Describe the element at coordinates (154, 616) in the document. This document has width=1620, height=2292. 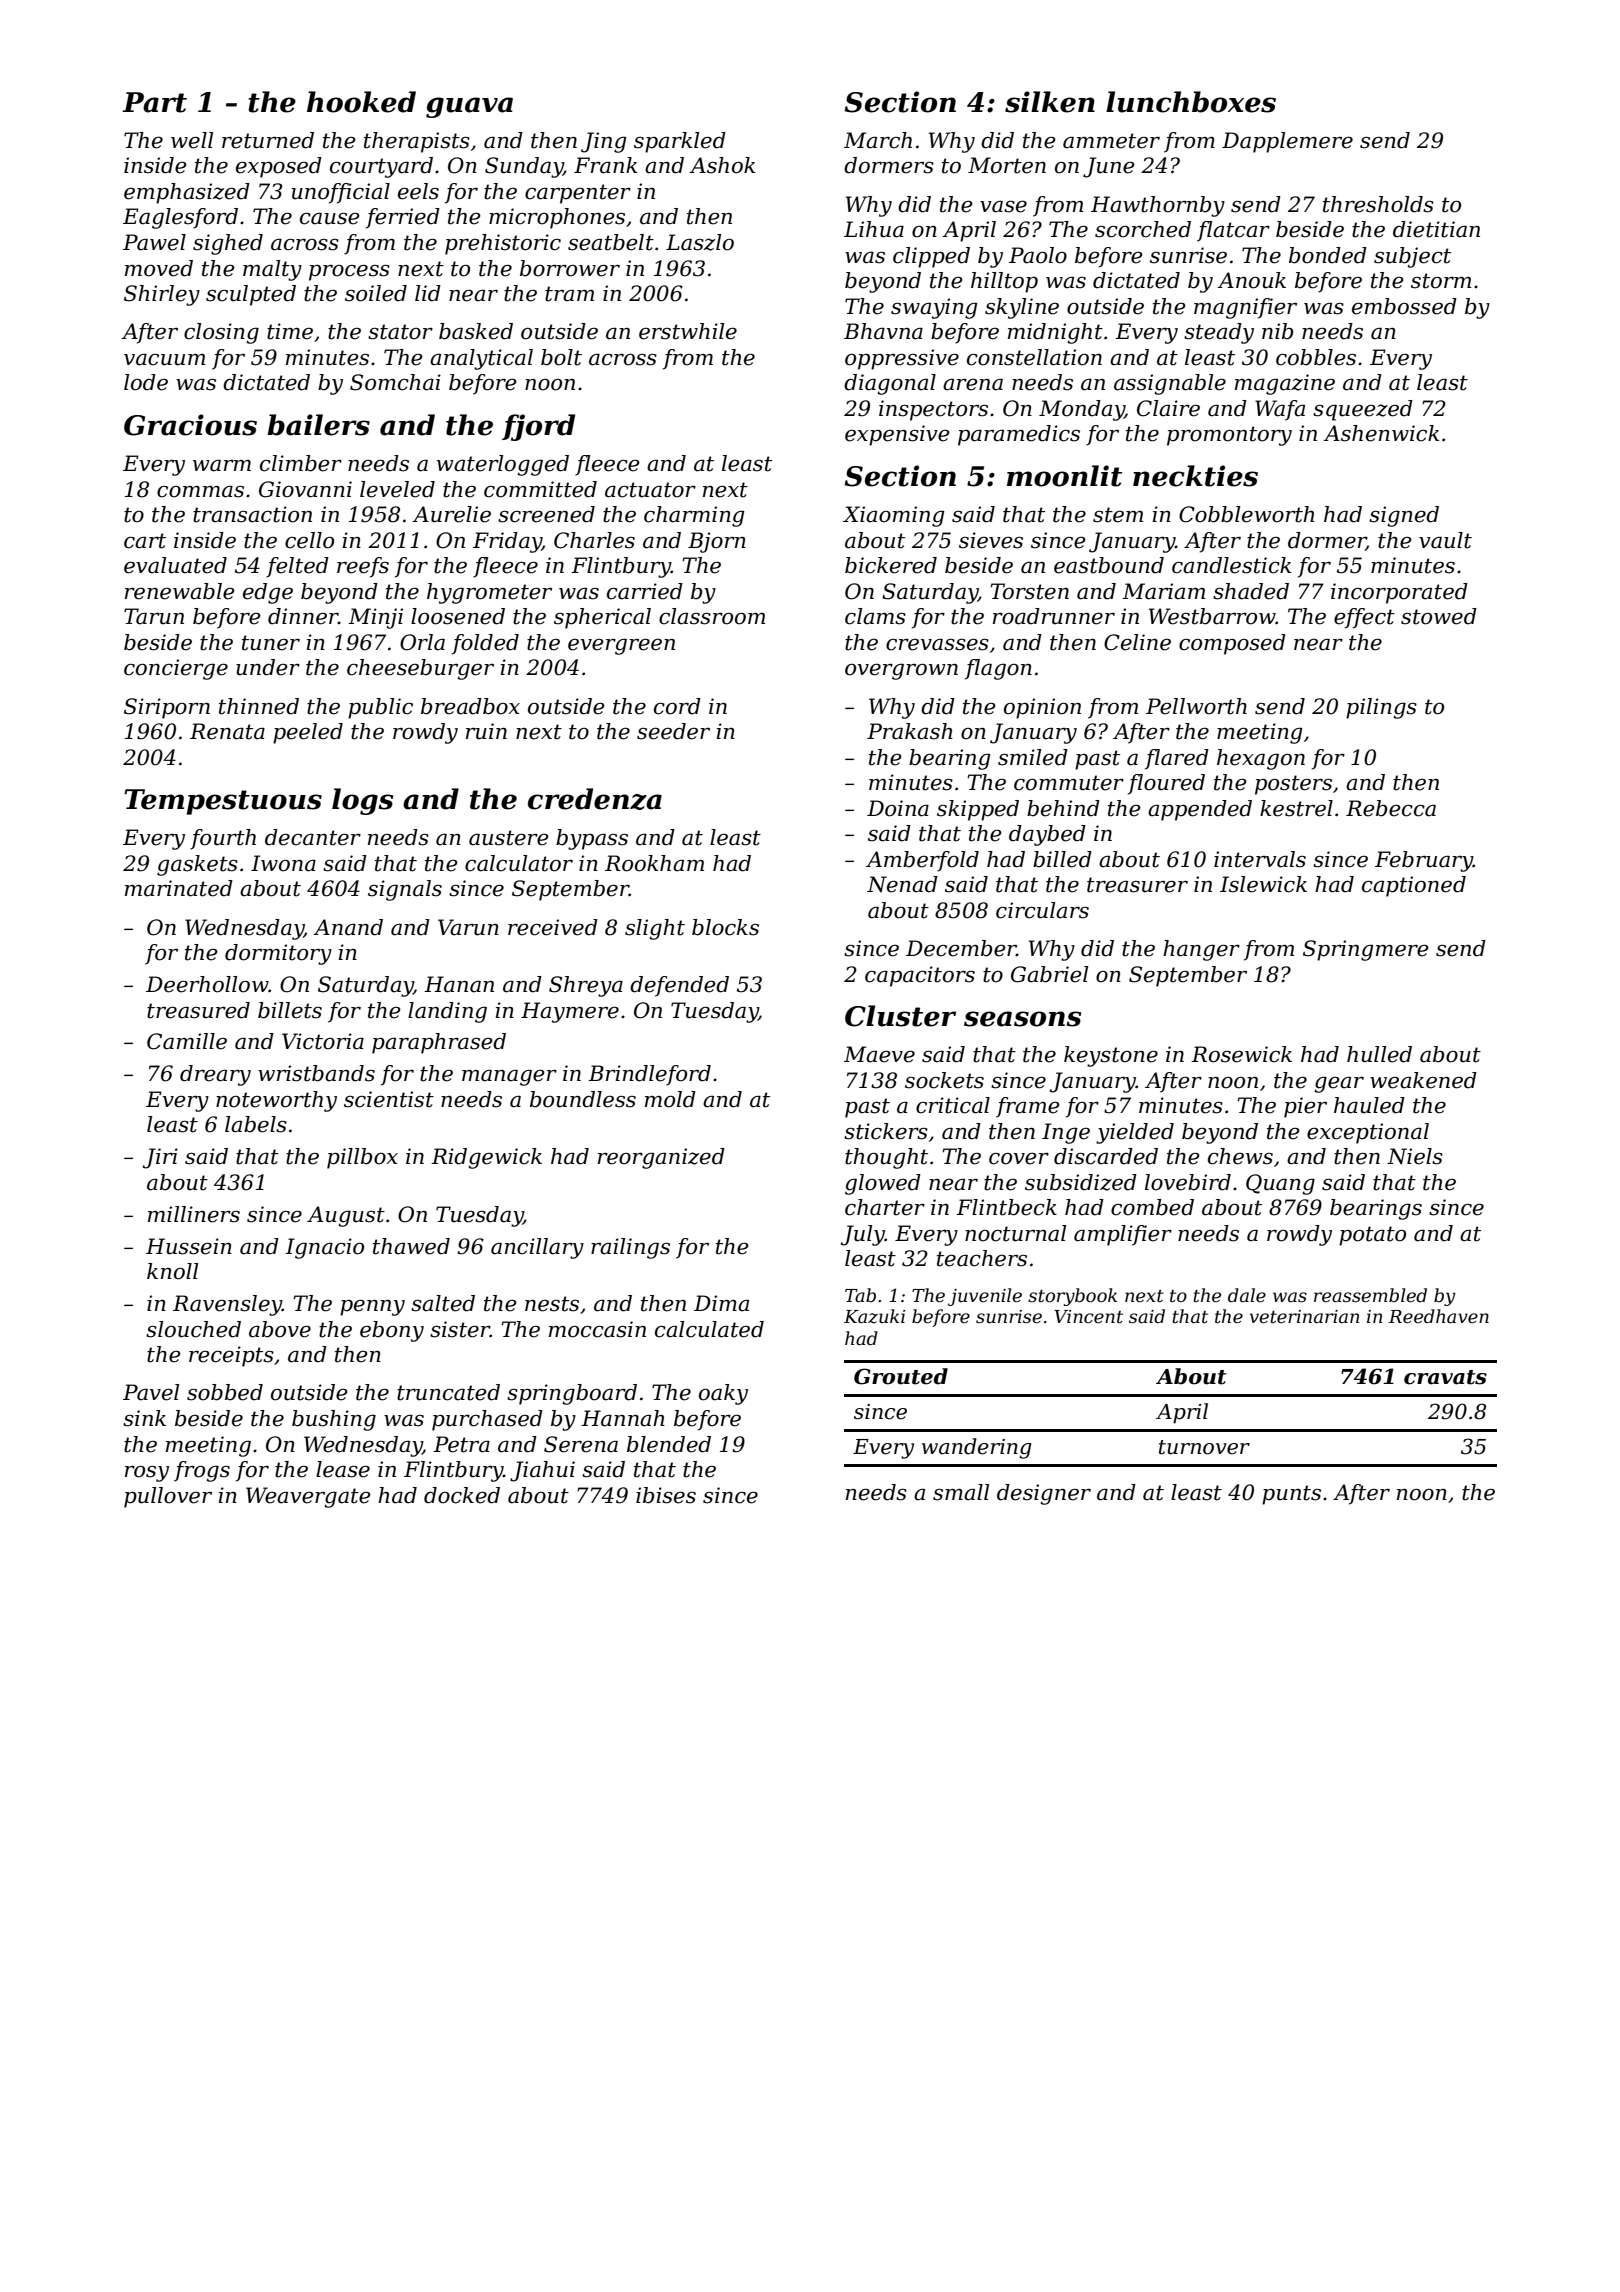
I see `Tarun` at that location.
